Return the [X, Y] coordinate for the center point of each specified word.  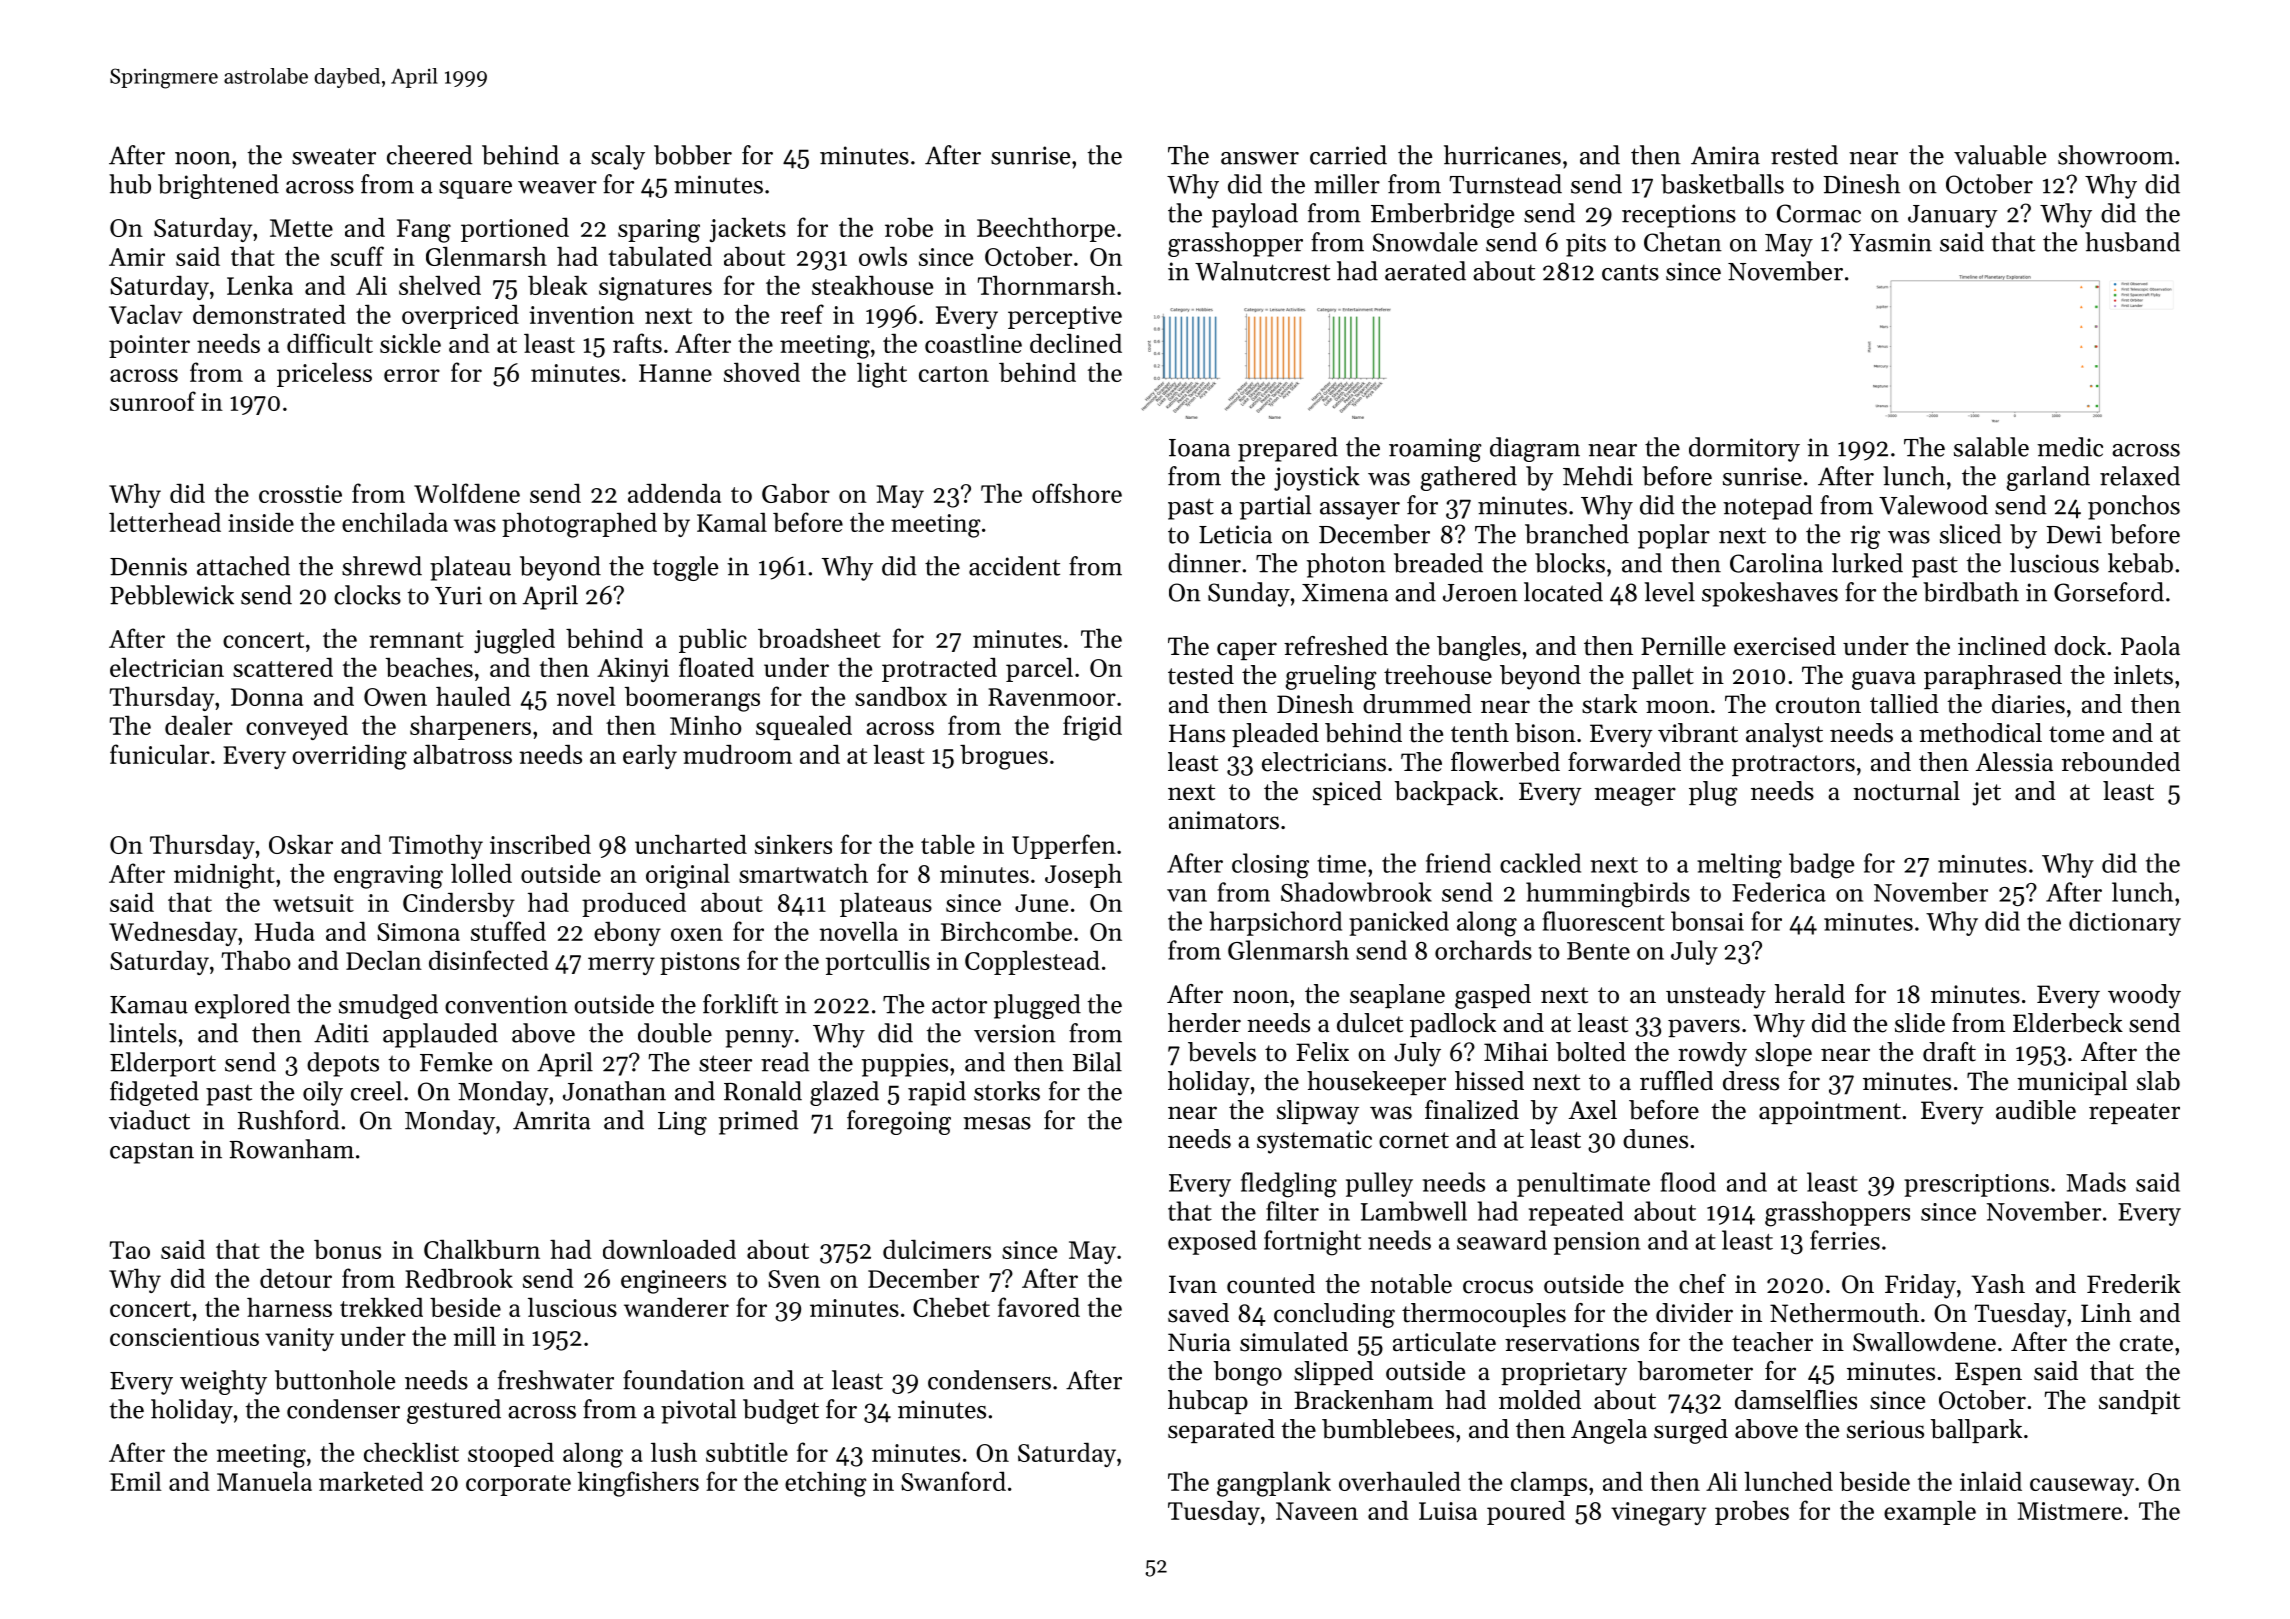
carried [1348, 155]
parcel [1039, 670]
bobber [693, 155]
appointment [1830, 1112]
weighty [223, 1382]
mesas [997, 1123]
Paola [2150, 646]
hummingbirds [1608, 895]
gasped [1493, 996]
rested [1804, 155]
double [675, 1033]
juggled [514, 641]
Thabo [256, 960]
